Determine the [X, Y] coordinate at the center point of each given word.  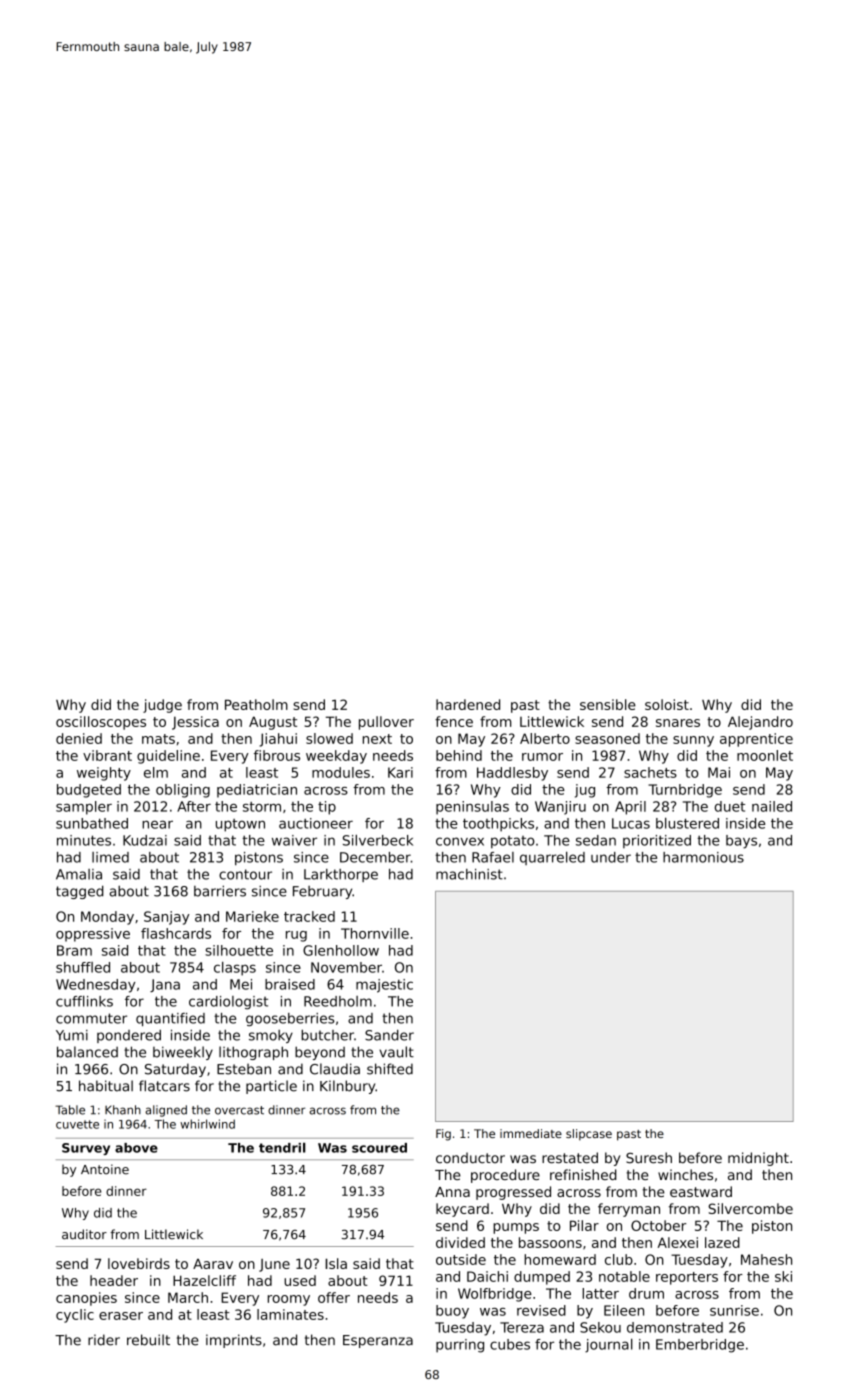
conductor [470, 1158]
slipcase [589, 1135]
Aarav [213, 1264]
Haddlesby [512, 774]
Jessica [195, 723]
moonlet [765, 755]
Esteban [244, 1069]
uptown [240, 825]
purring [460, 1346]
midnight [758, 1159]
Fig [443, 1135]
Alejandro [760, 723]
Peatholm [256, 704]
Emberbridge [700, 1346]
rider [104, 1340]
